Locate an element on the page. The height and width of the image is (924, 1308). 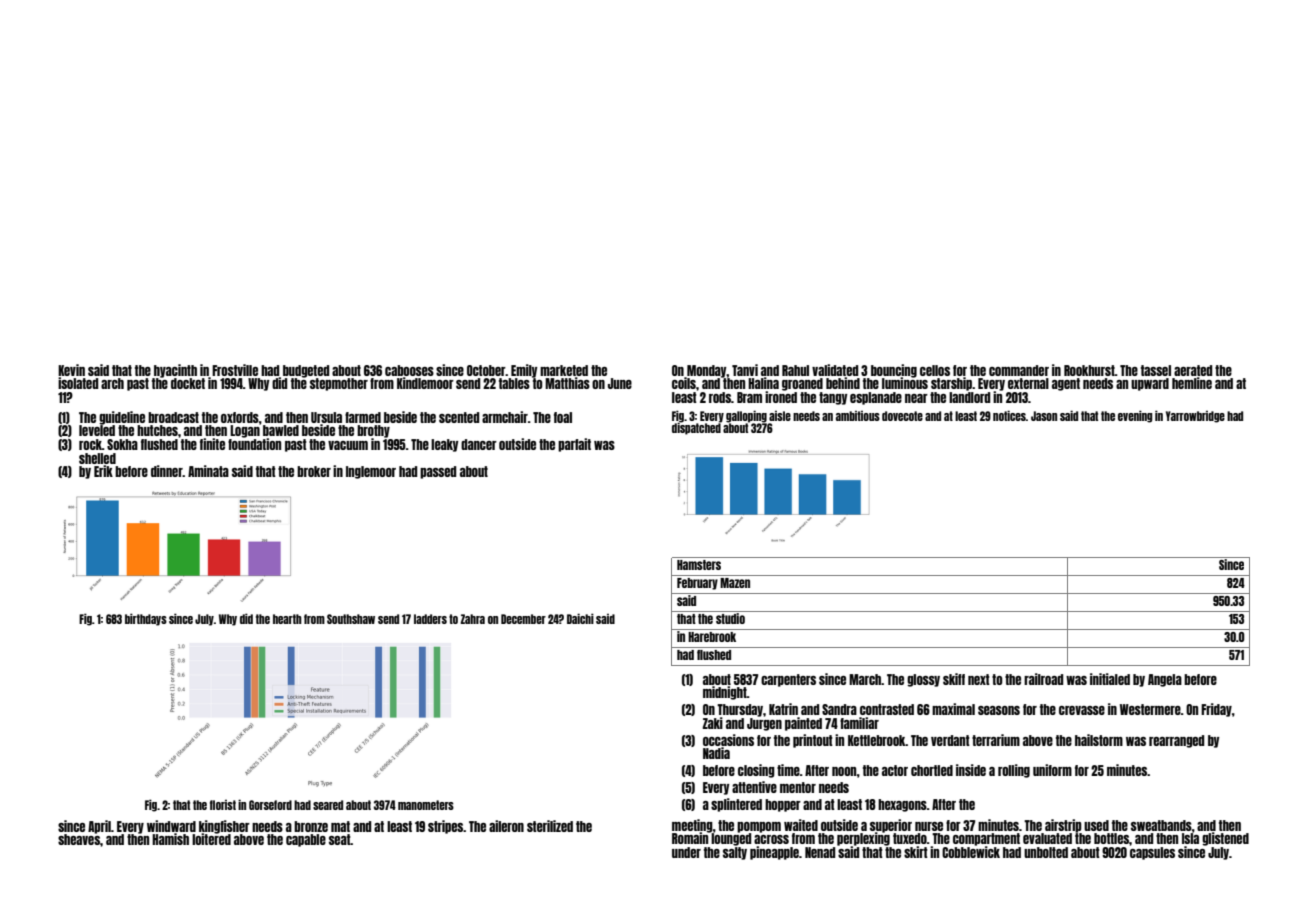
Erik is located at coordinates (103, 471).
